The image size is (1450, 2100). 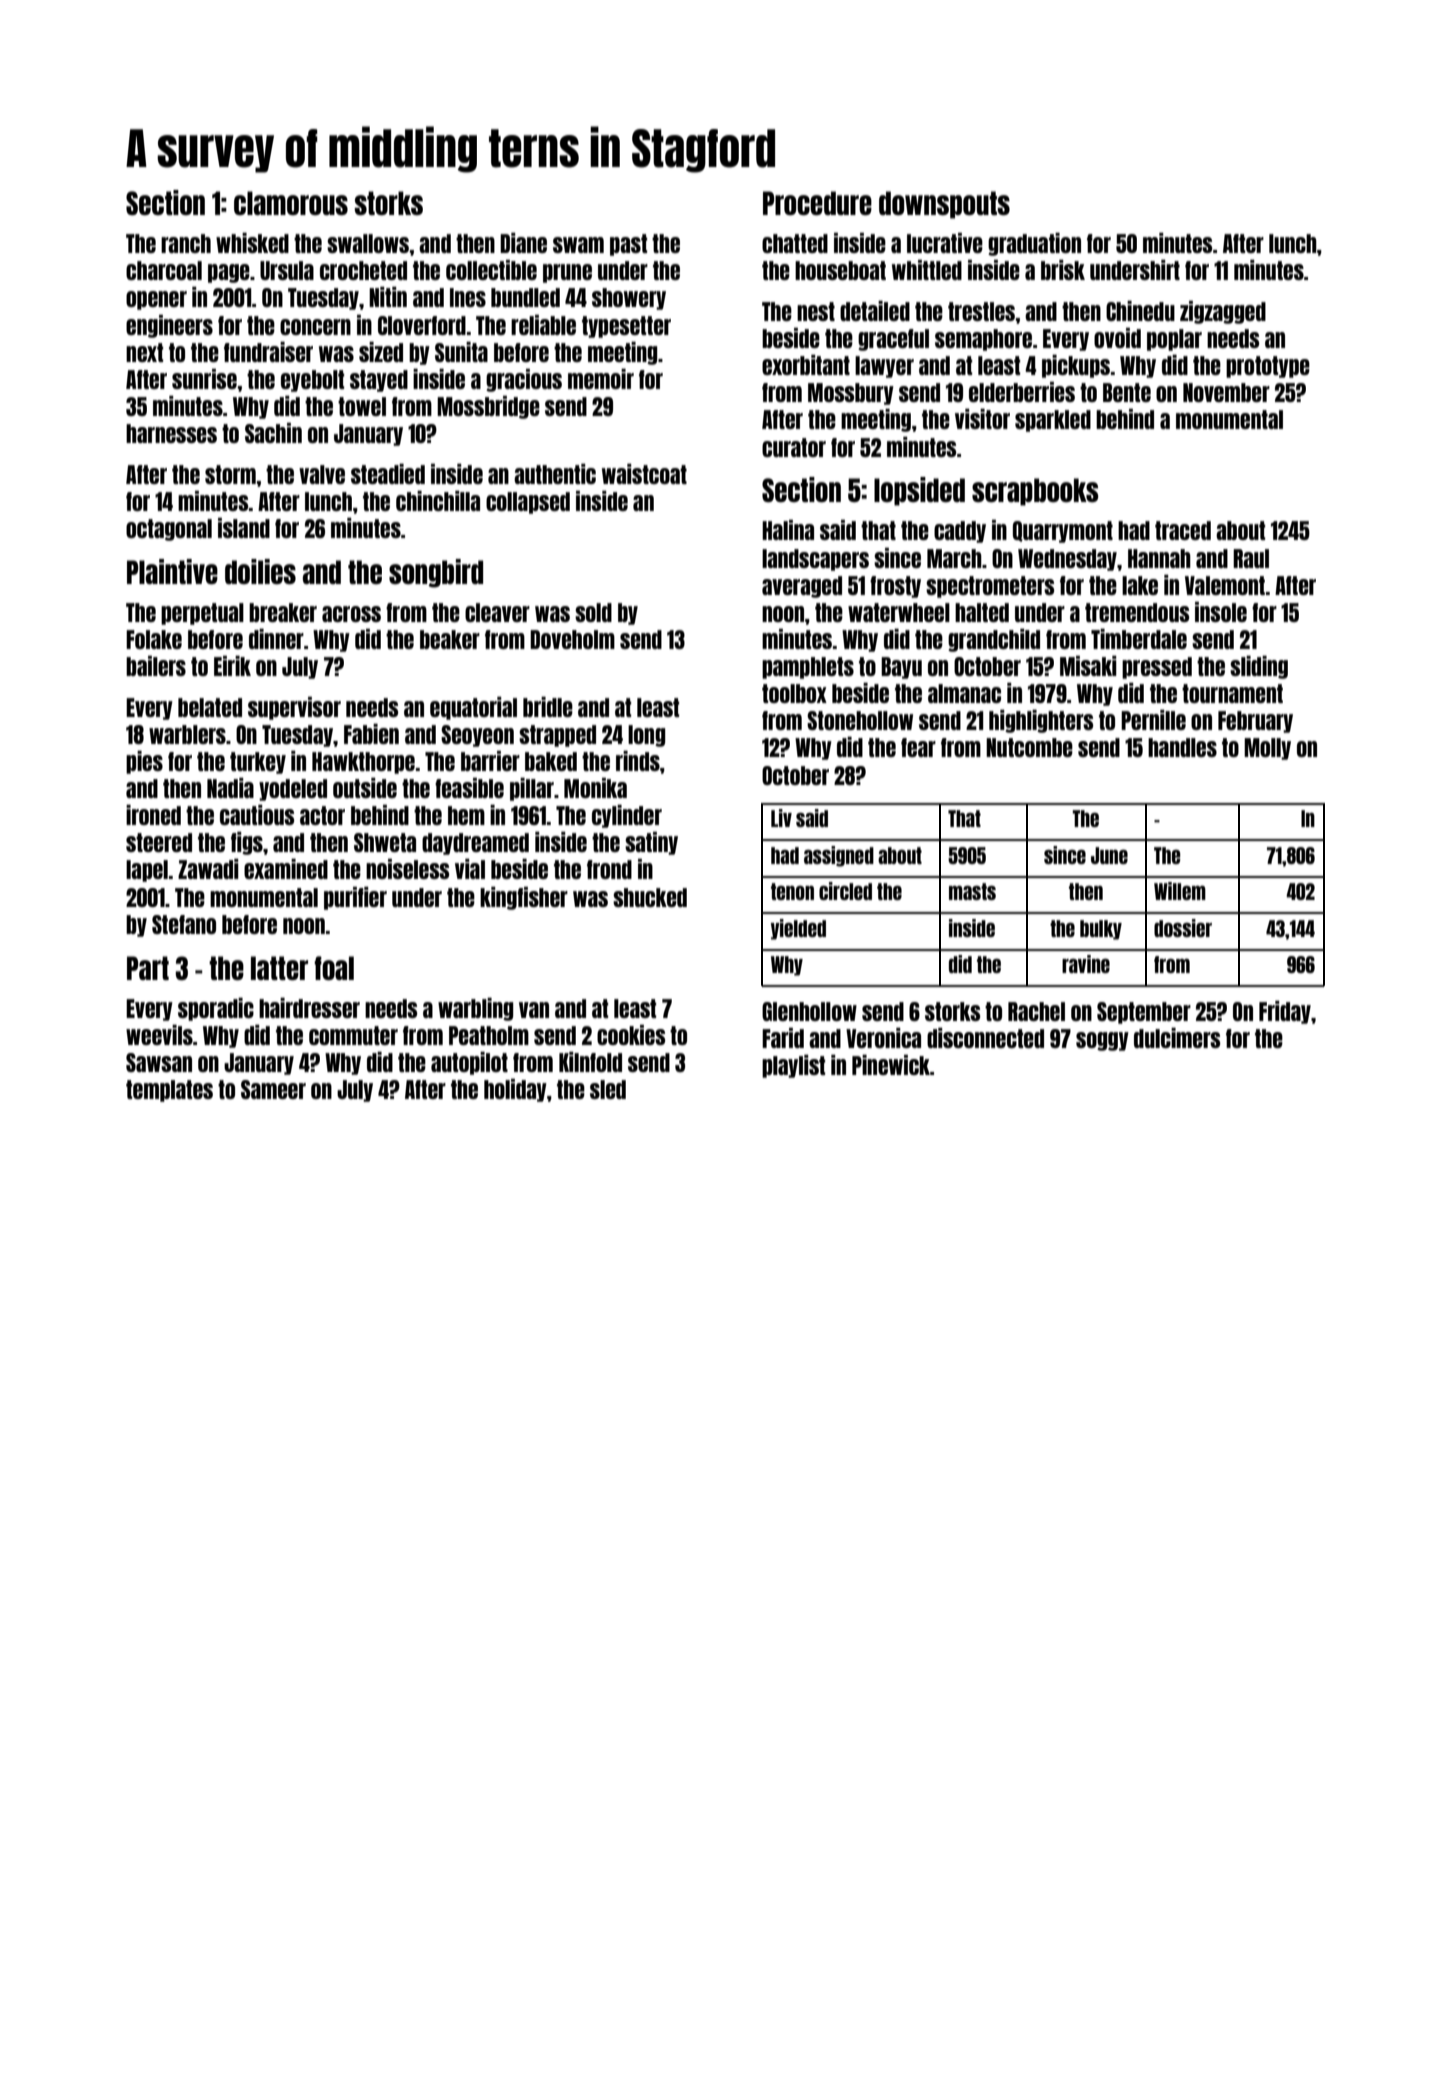 I want to click on charcoal, so click(x=164, y=270).
